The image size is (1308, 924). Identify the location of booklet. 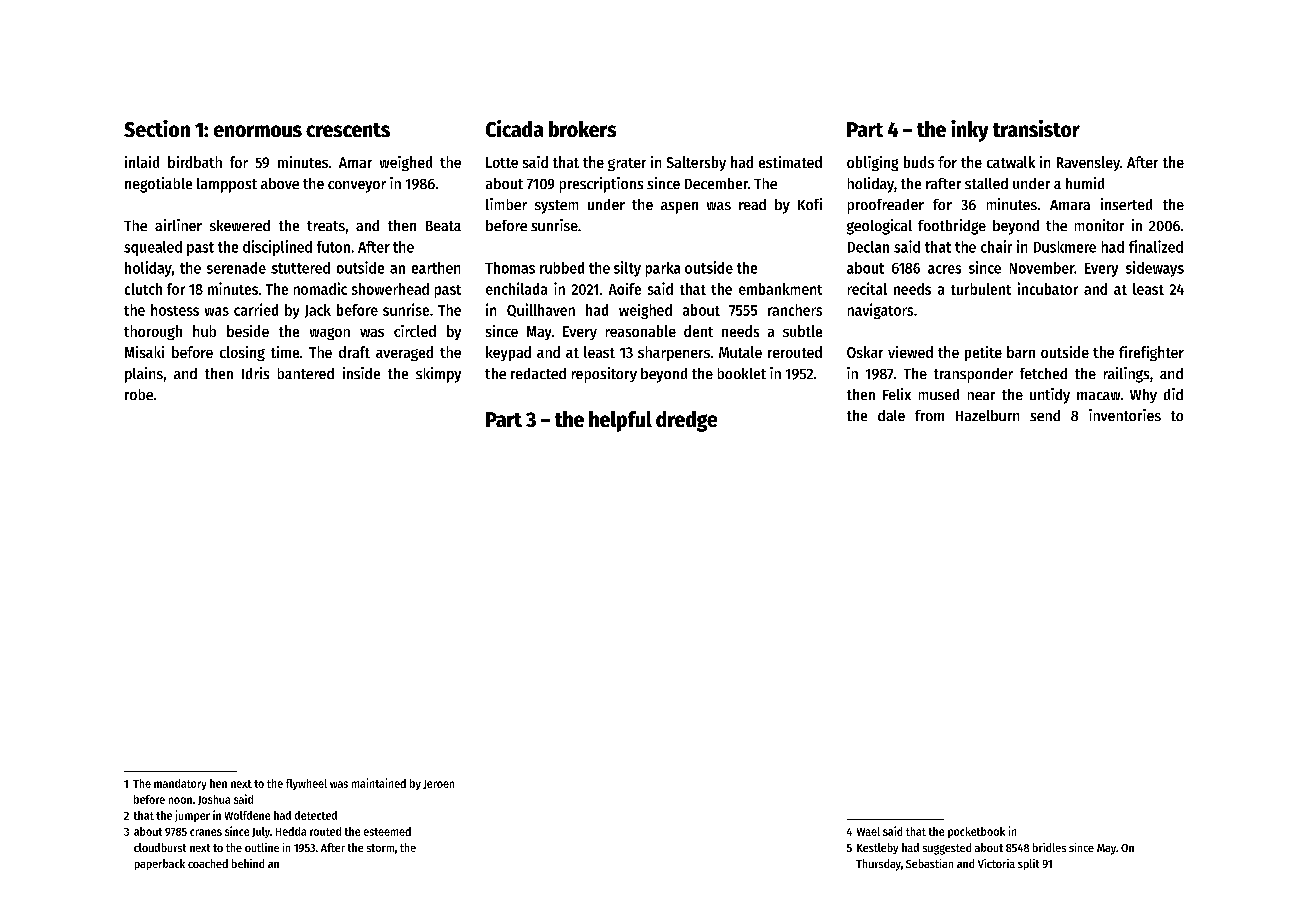
(742, 373).
